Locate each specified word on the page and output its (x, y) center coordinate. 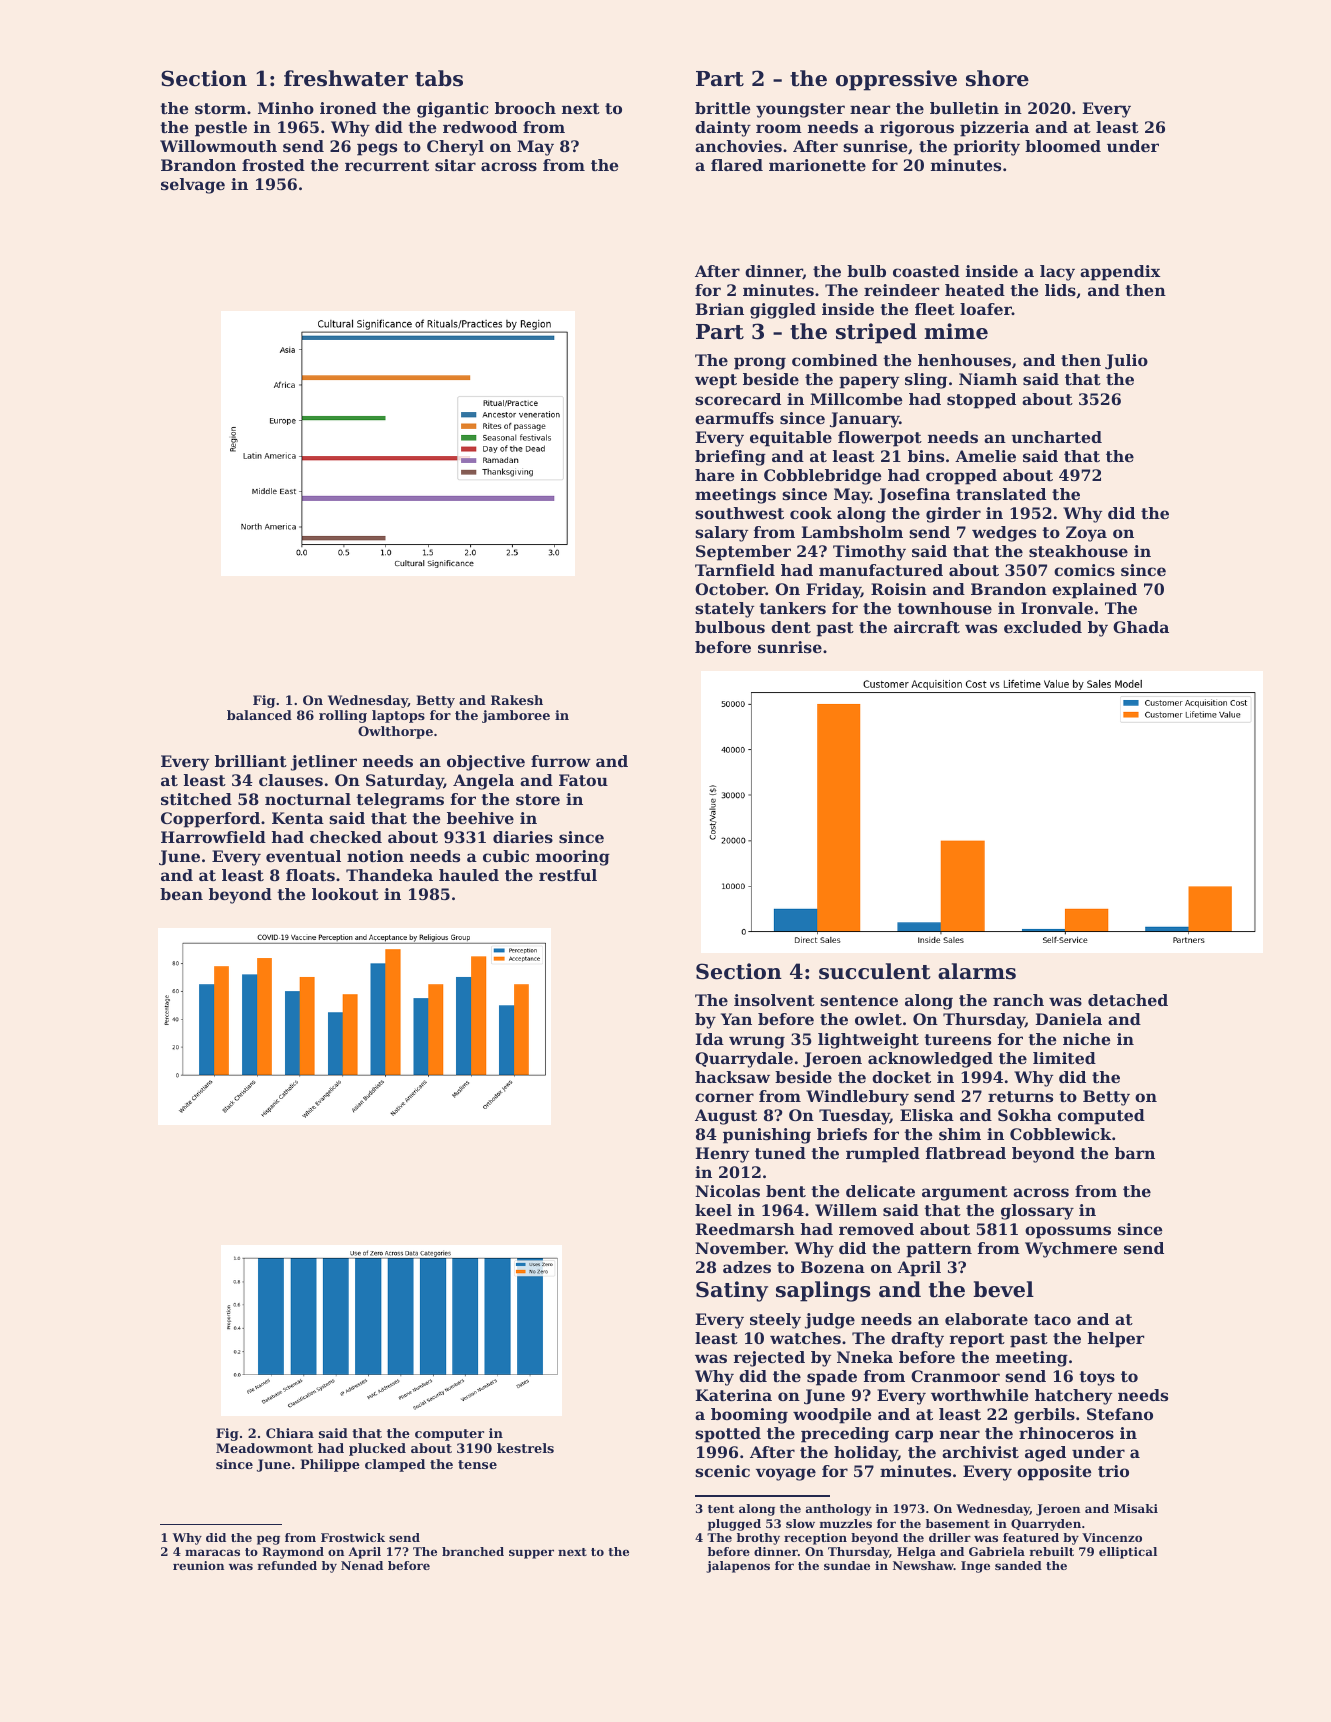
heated (975, 290)
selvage (193, 186)
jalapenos (738, 1567)
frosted (273, 165)
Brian (719, 309)
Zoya (1086, 534)
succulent (874, 971)
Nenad (362, 1565)
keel (713, 1210)
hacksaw (732, 1077)
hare (714, 475)
